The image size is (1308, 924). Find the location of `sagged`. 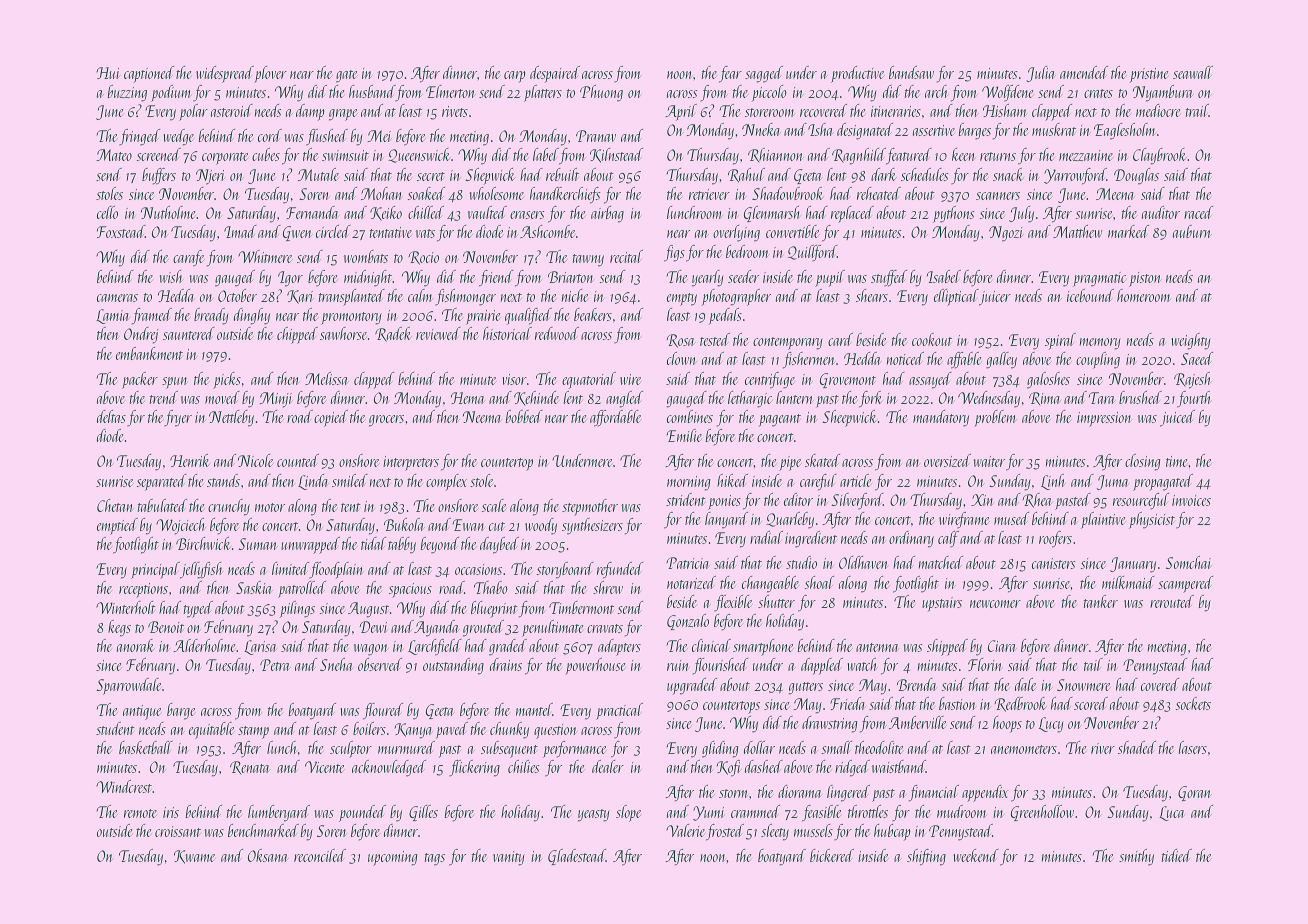

sagged is located at coordinates (764, 74).
